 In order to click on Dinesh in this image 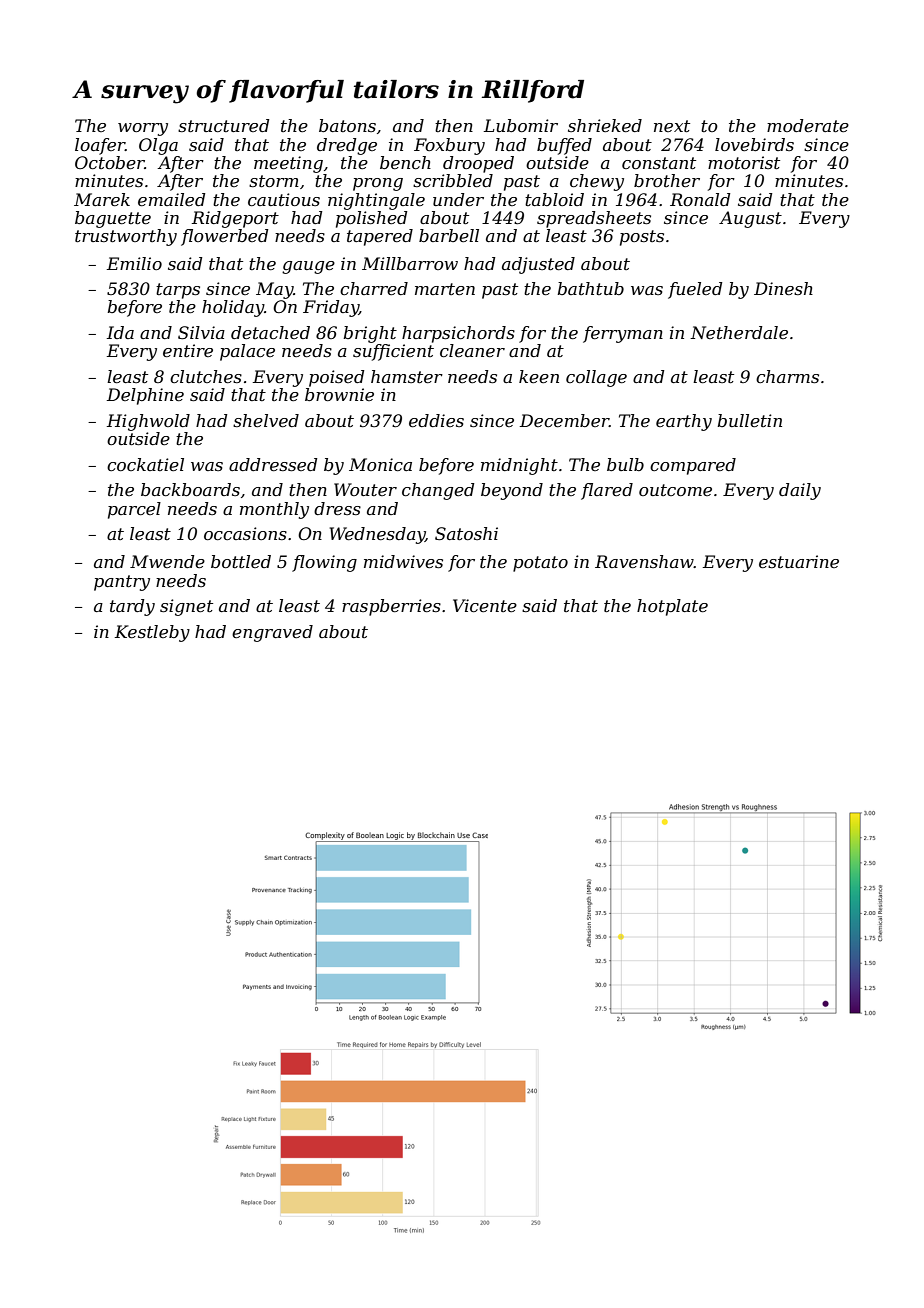, I will do `click(783, 288)`.
